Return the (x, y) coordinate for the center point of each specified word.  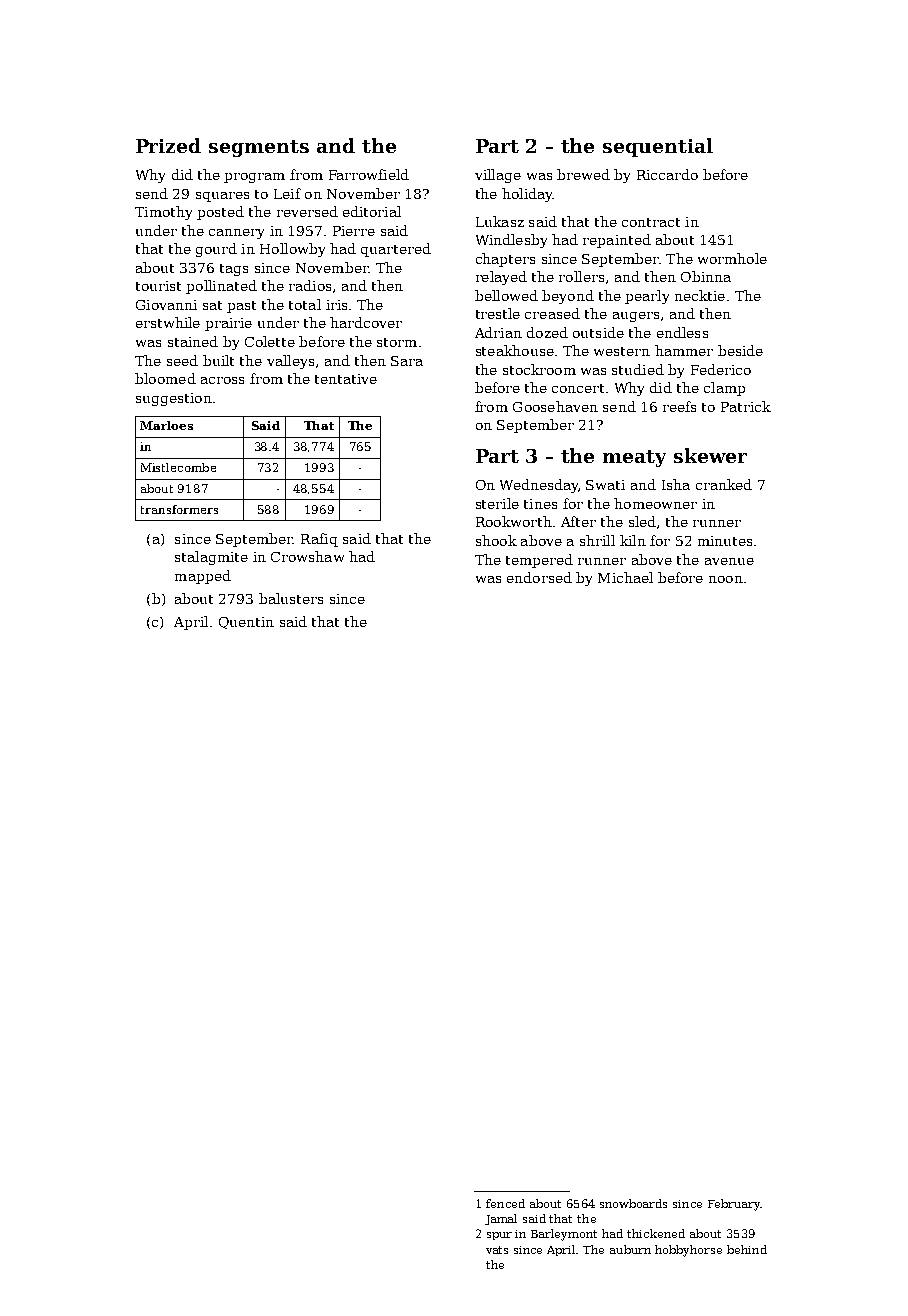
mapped (203, 577)
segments (259, 148)
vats (497, 1250)
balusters (291, 598)
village (498, 176)
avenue (729, 561)
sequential (658, 147)
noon (726, 579)
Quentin (246, 623)
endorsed (539, 577)
